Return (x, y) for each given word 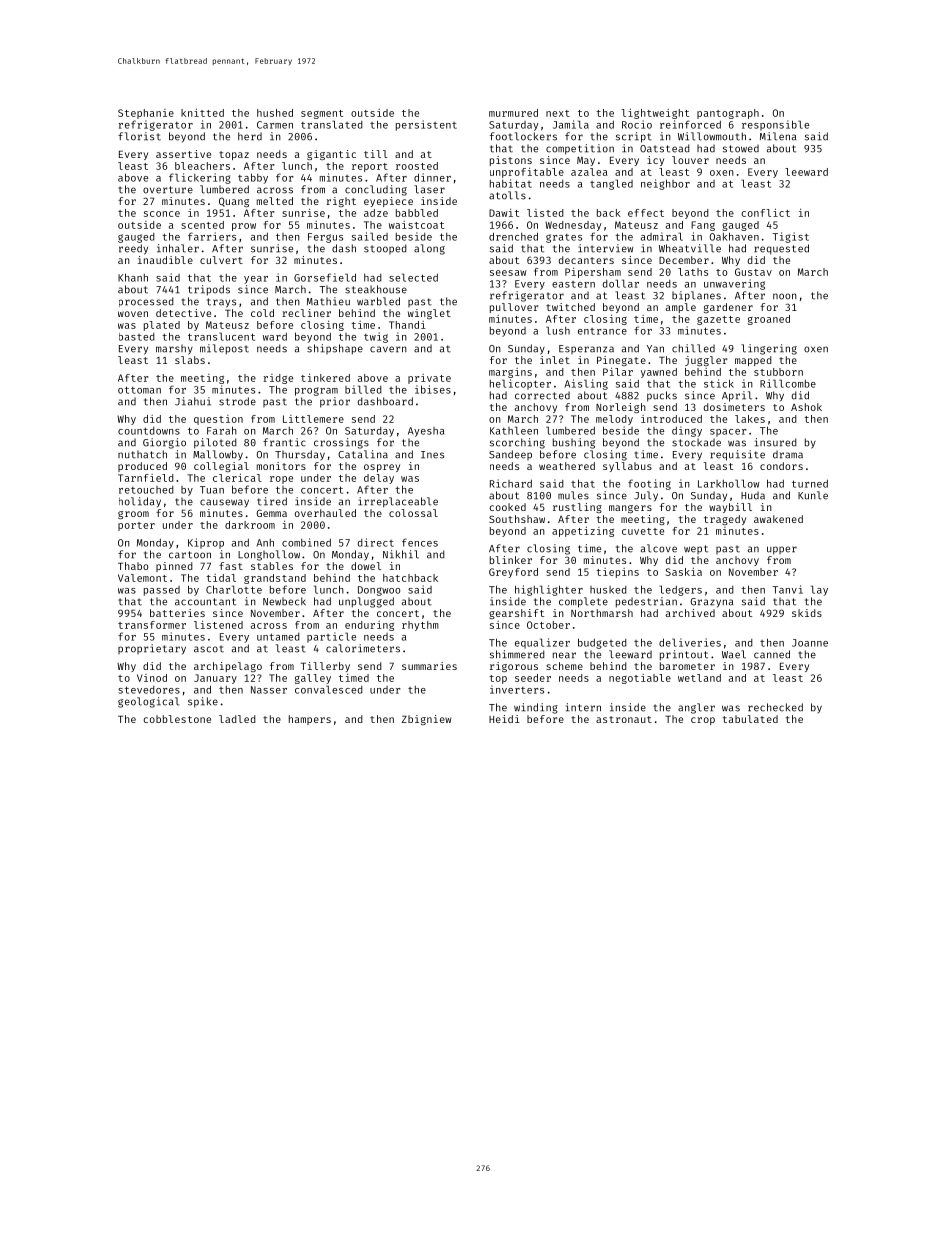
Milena (778, 136)
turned (810, 484)
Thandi (407, 325)
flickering (200, 178)
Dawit (504, 213)
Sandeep (510, 455)
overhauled (325, 513)
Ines (432, 455)
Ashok (806, 407)
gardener (728, 308)
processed (146, 302)
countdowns (149, 431)
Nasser (269, 690)
